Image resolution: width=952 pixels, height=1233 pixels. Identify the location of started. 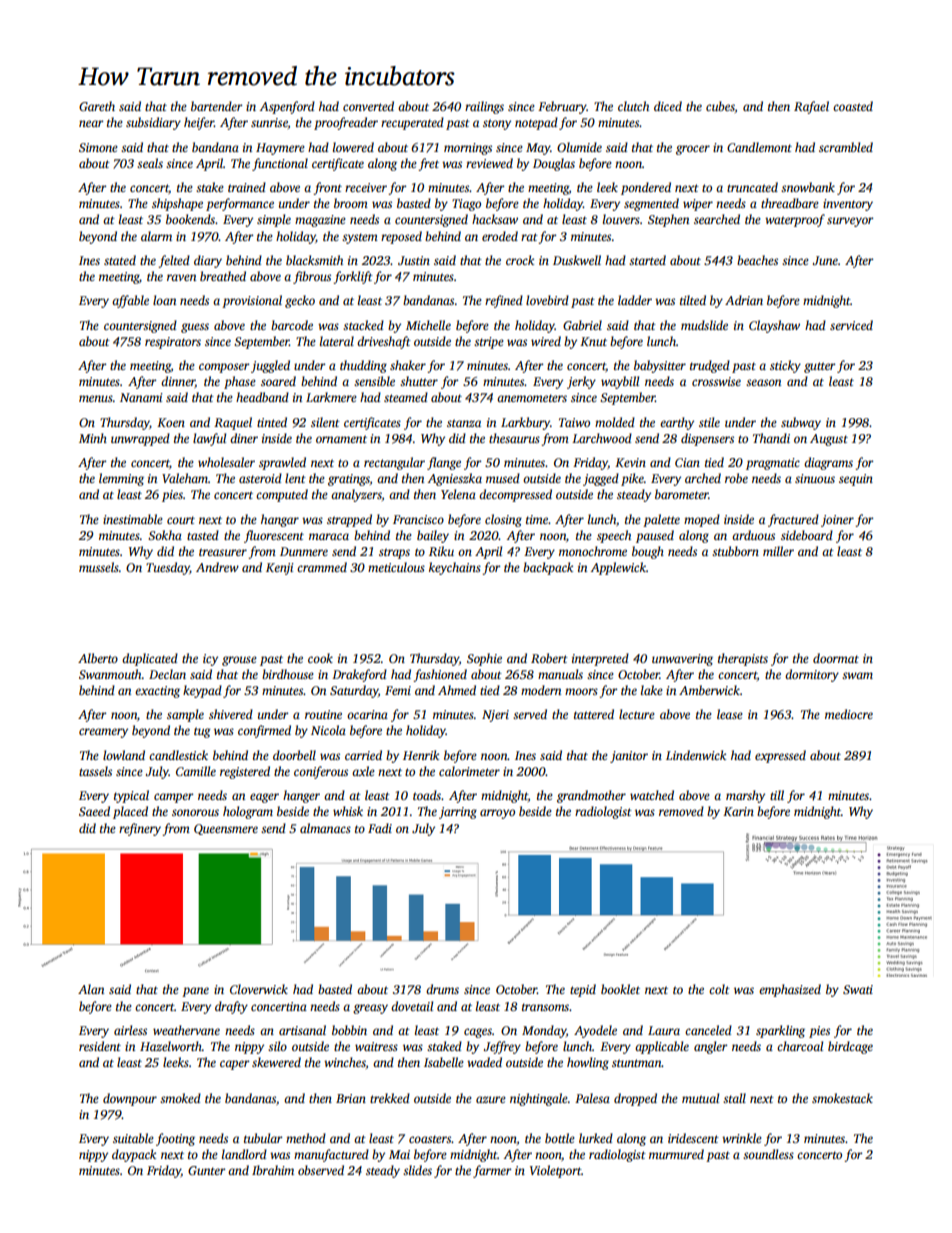
(647, 260).
